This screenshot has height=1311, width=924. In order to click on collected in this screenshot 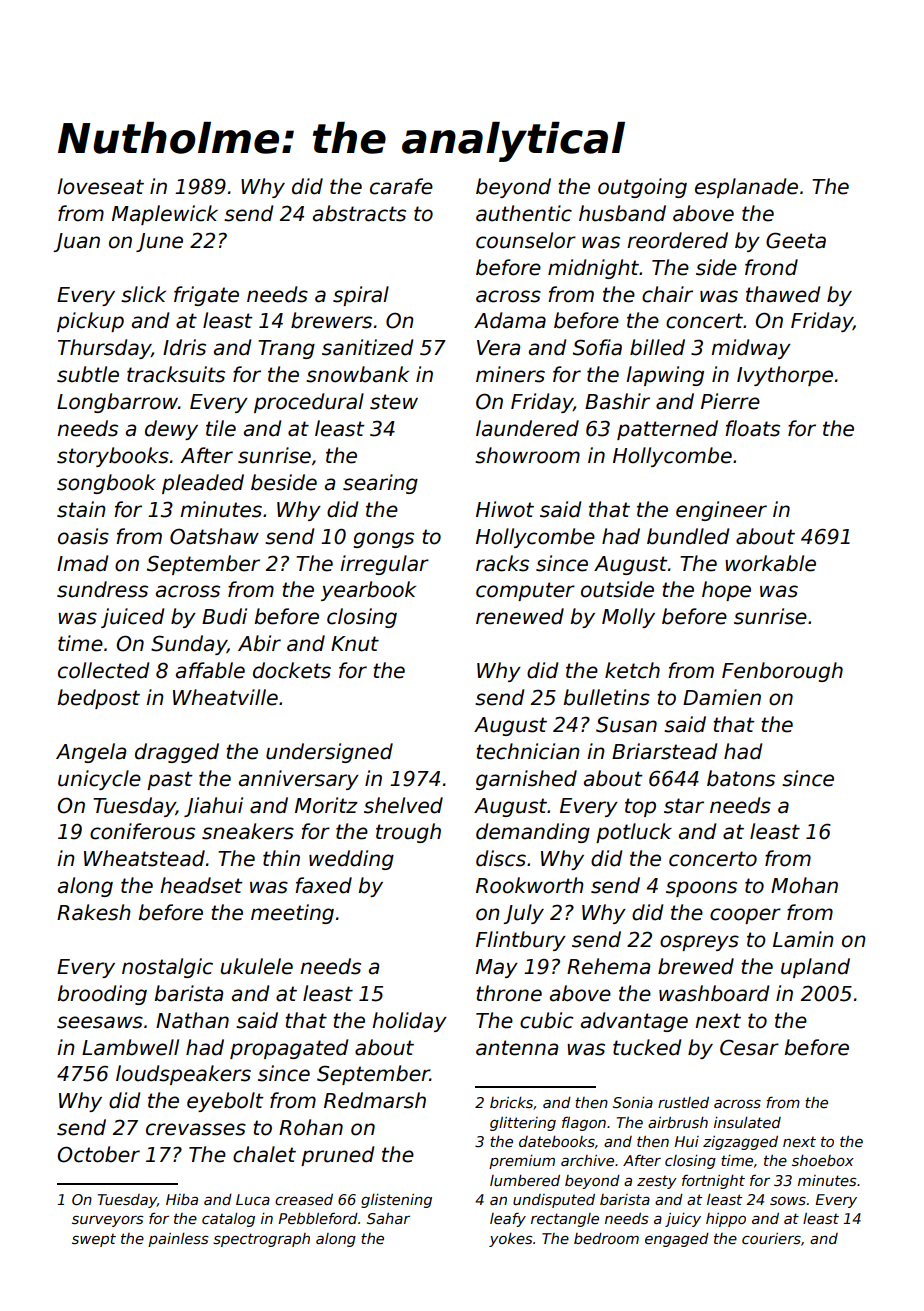, I will do `click(103, 670)`.
